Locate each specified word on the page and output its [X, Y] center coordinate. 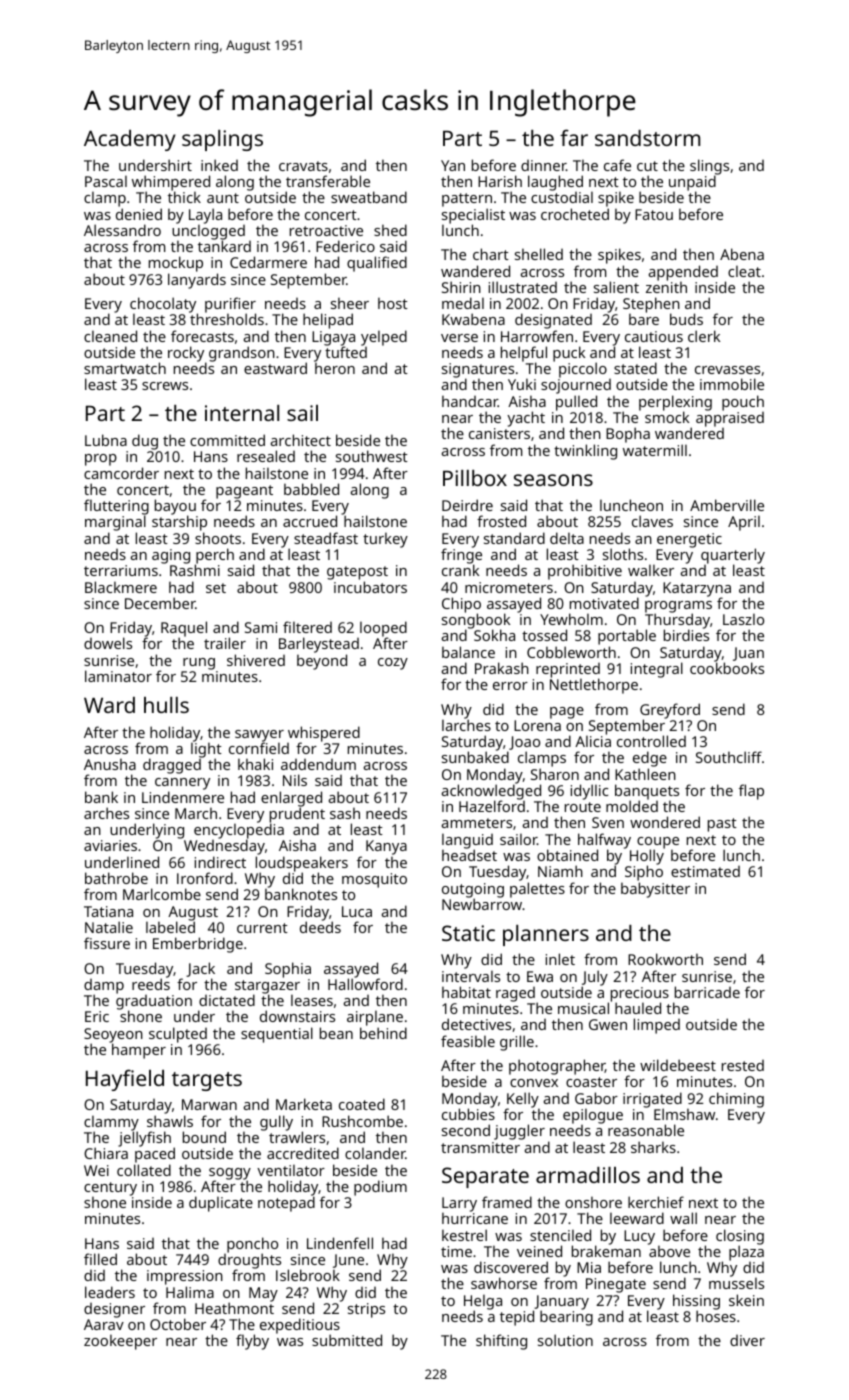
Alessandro [122, 230]
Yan [453, 165]
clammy [111, 1123]
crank [460, 570]
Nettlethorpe [594, 686]
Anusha [110, 764]
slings [709, 167]
